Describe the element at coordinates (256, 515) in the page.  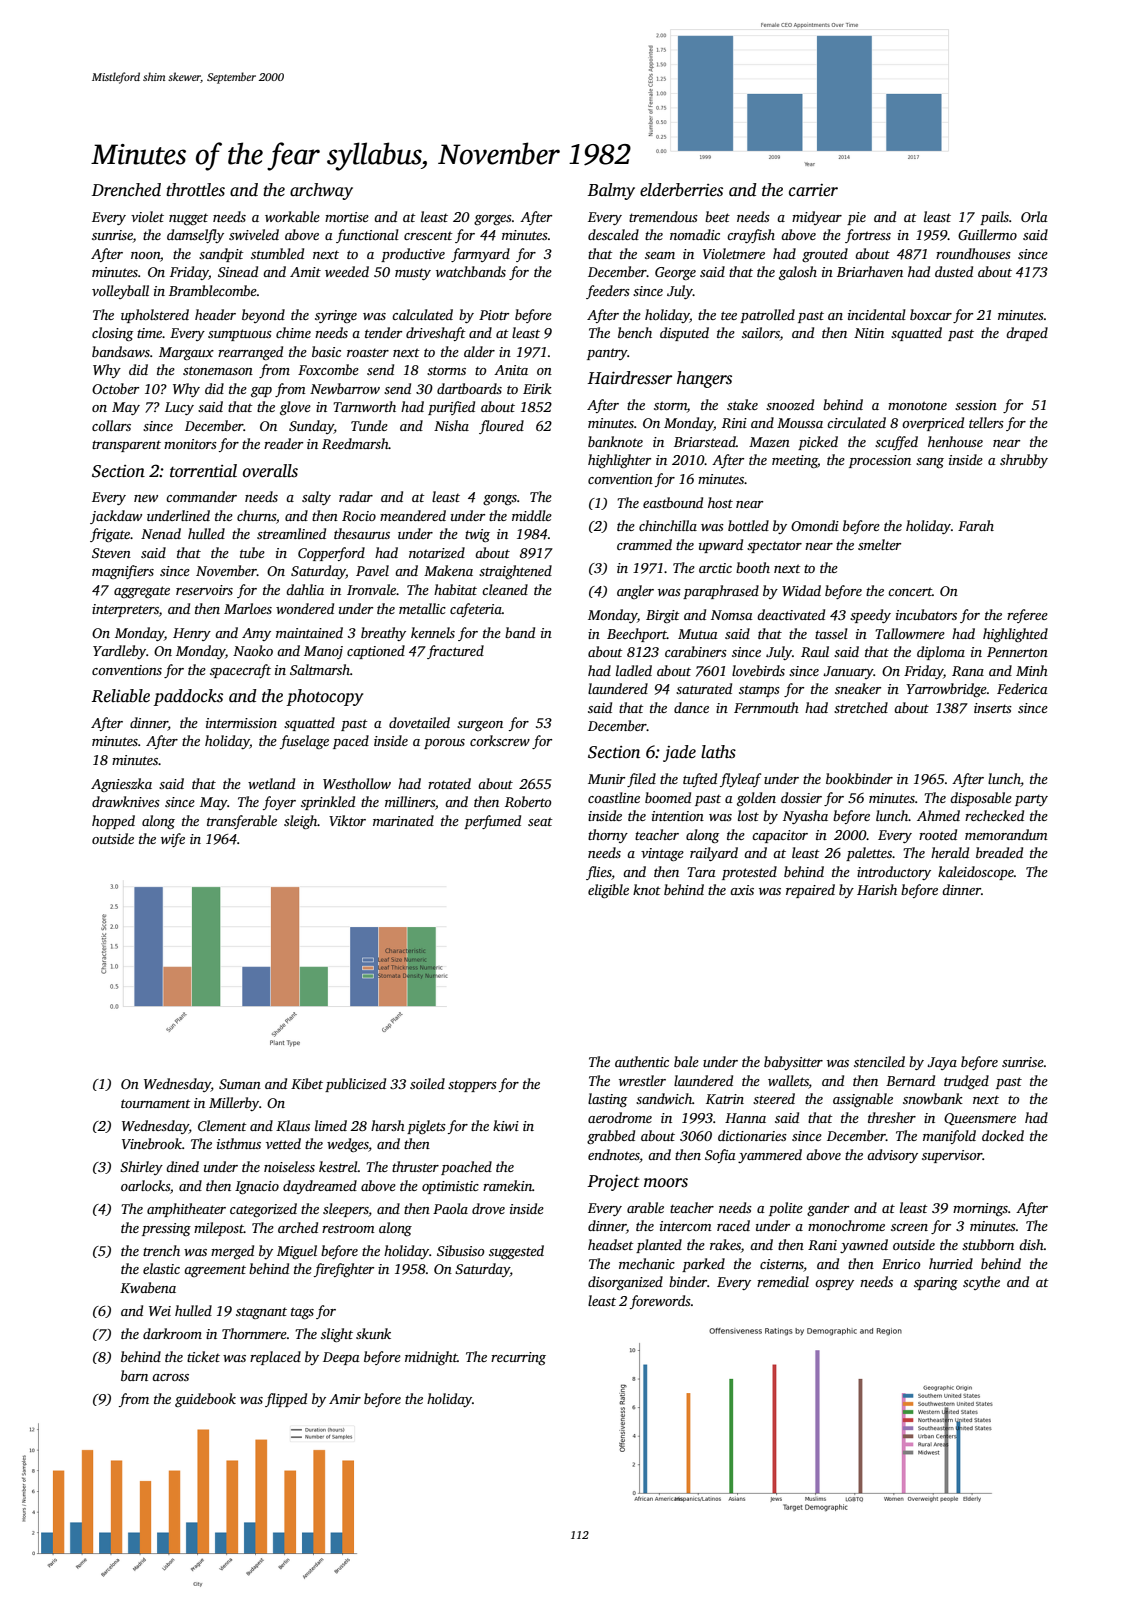
I see `churns` at that location.
